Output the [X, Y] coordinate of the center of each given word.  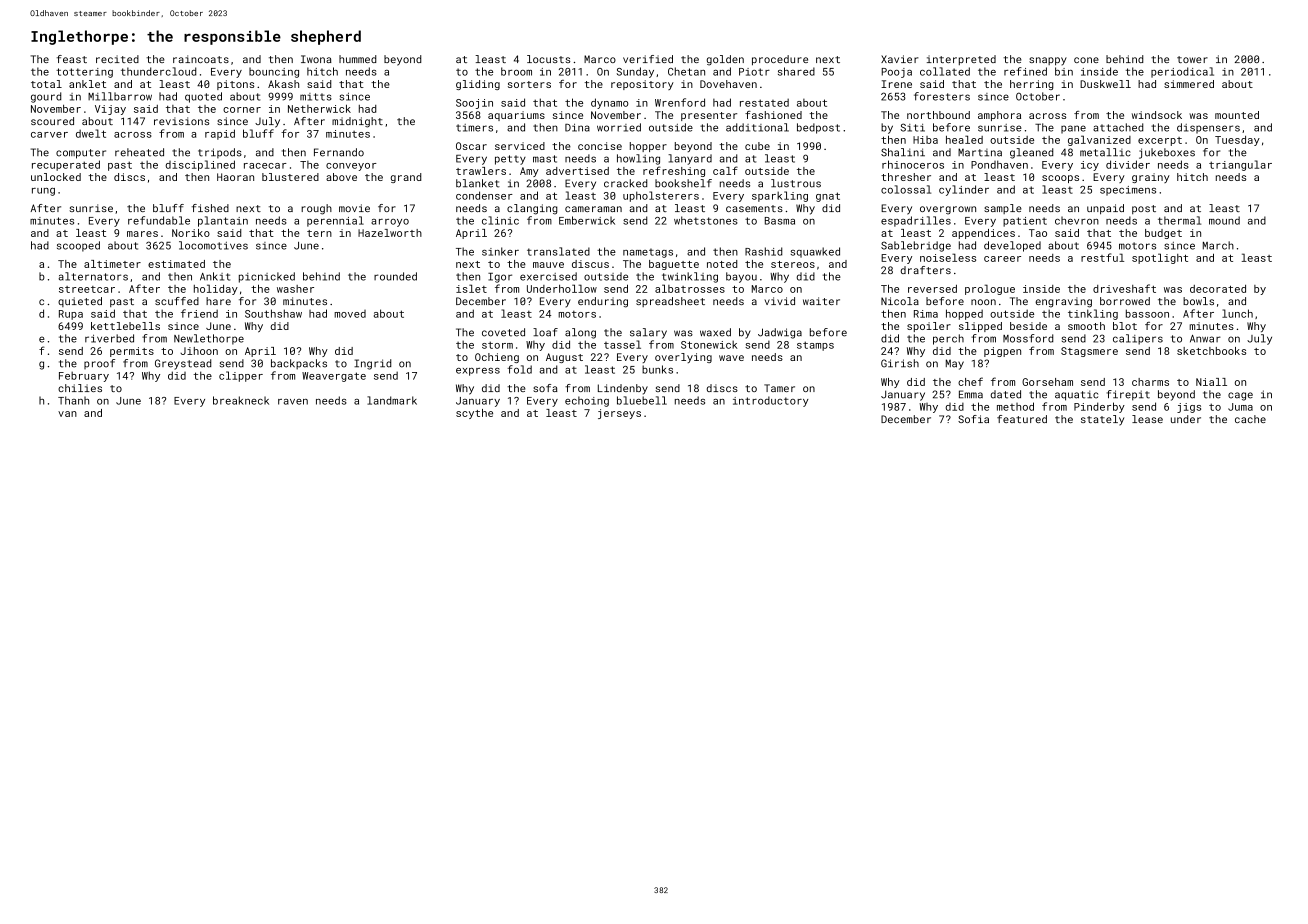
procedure [780, 60]
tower [1192, 59]
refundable [159, 220]
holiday [216, 289]
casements [754, 208]
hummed [357, 59]
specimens [1128, 191]
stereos [793, 264]
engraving [1063, 302]
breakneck [241, 400]
